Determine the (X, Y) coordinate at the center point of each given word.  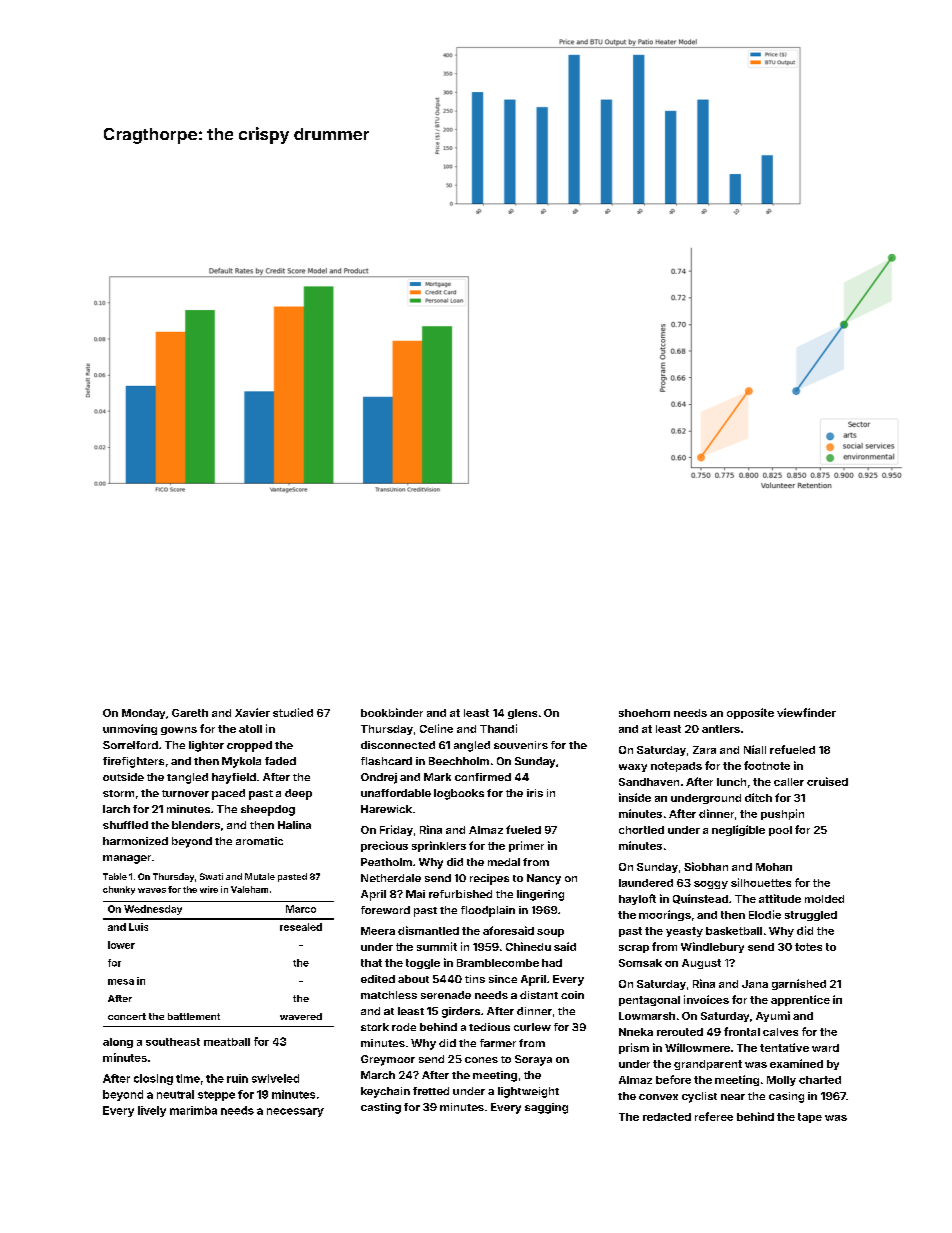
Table (115, 876)
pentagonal (649, 1001)
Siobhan (706, 866)
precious (384, 846)
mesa (121, 982)
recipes (489, 879)
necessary (295, 1112)
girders (461, 1012)
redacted (667, 1117)
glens (522, 714)
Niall (755, 749)
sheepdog (268, 810)
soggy (711, 885)
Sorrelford (130, 745)
